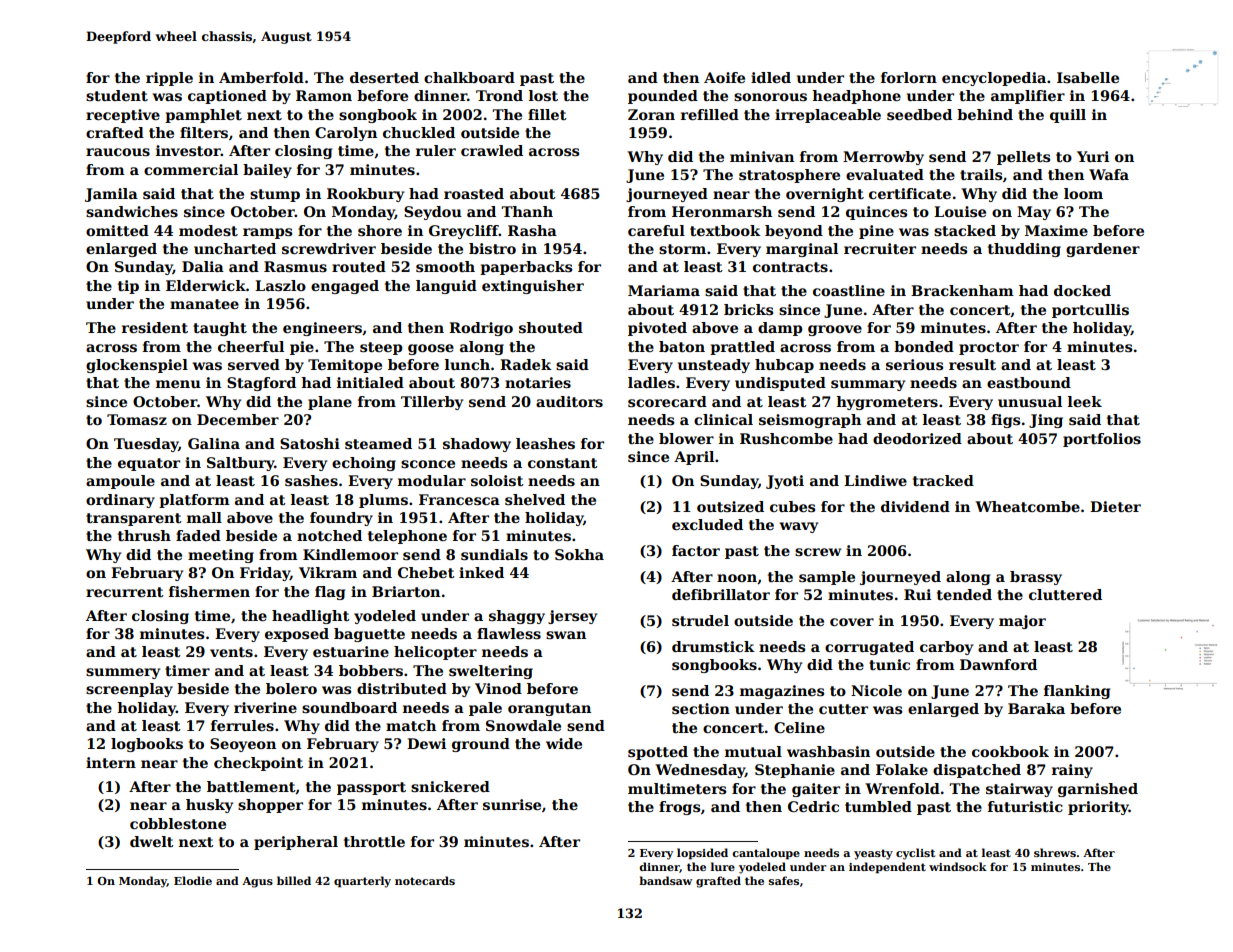 This image has width=1233, height=952. What do you see at coordinates (526, 364) in the image?
I see `Radek` at bounding box center [526, 364].
